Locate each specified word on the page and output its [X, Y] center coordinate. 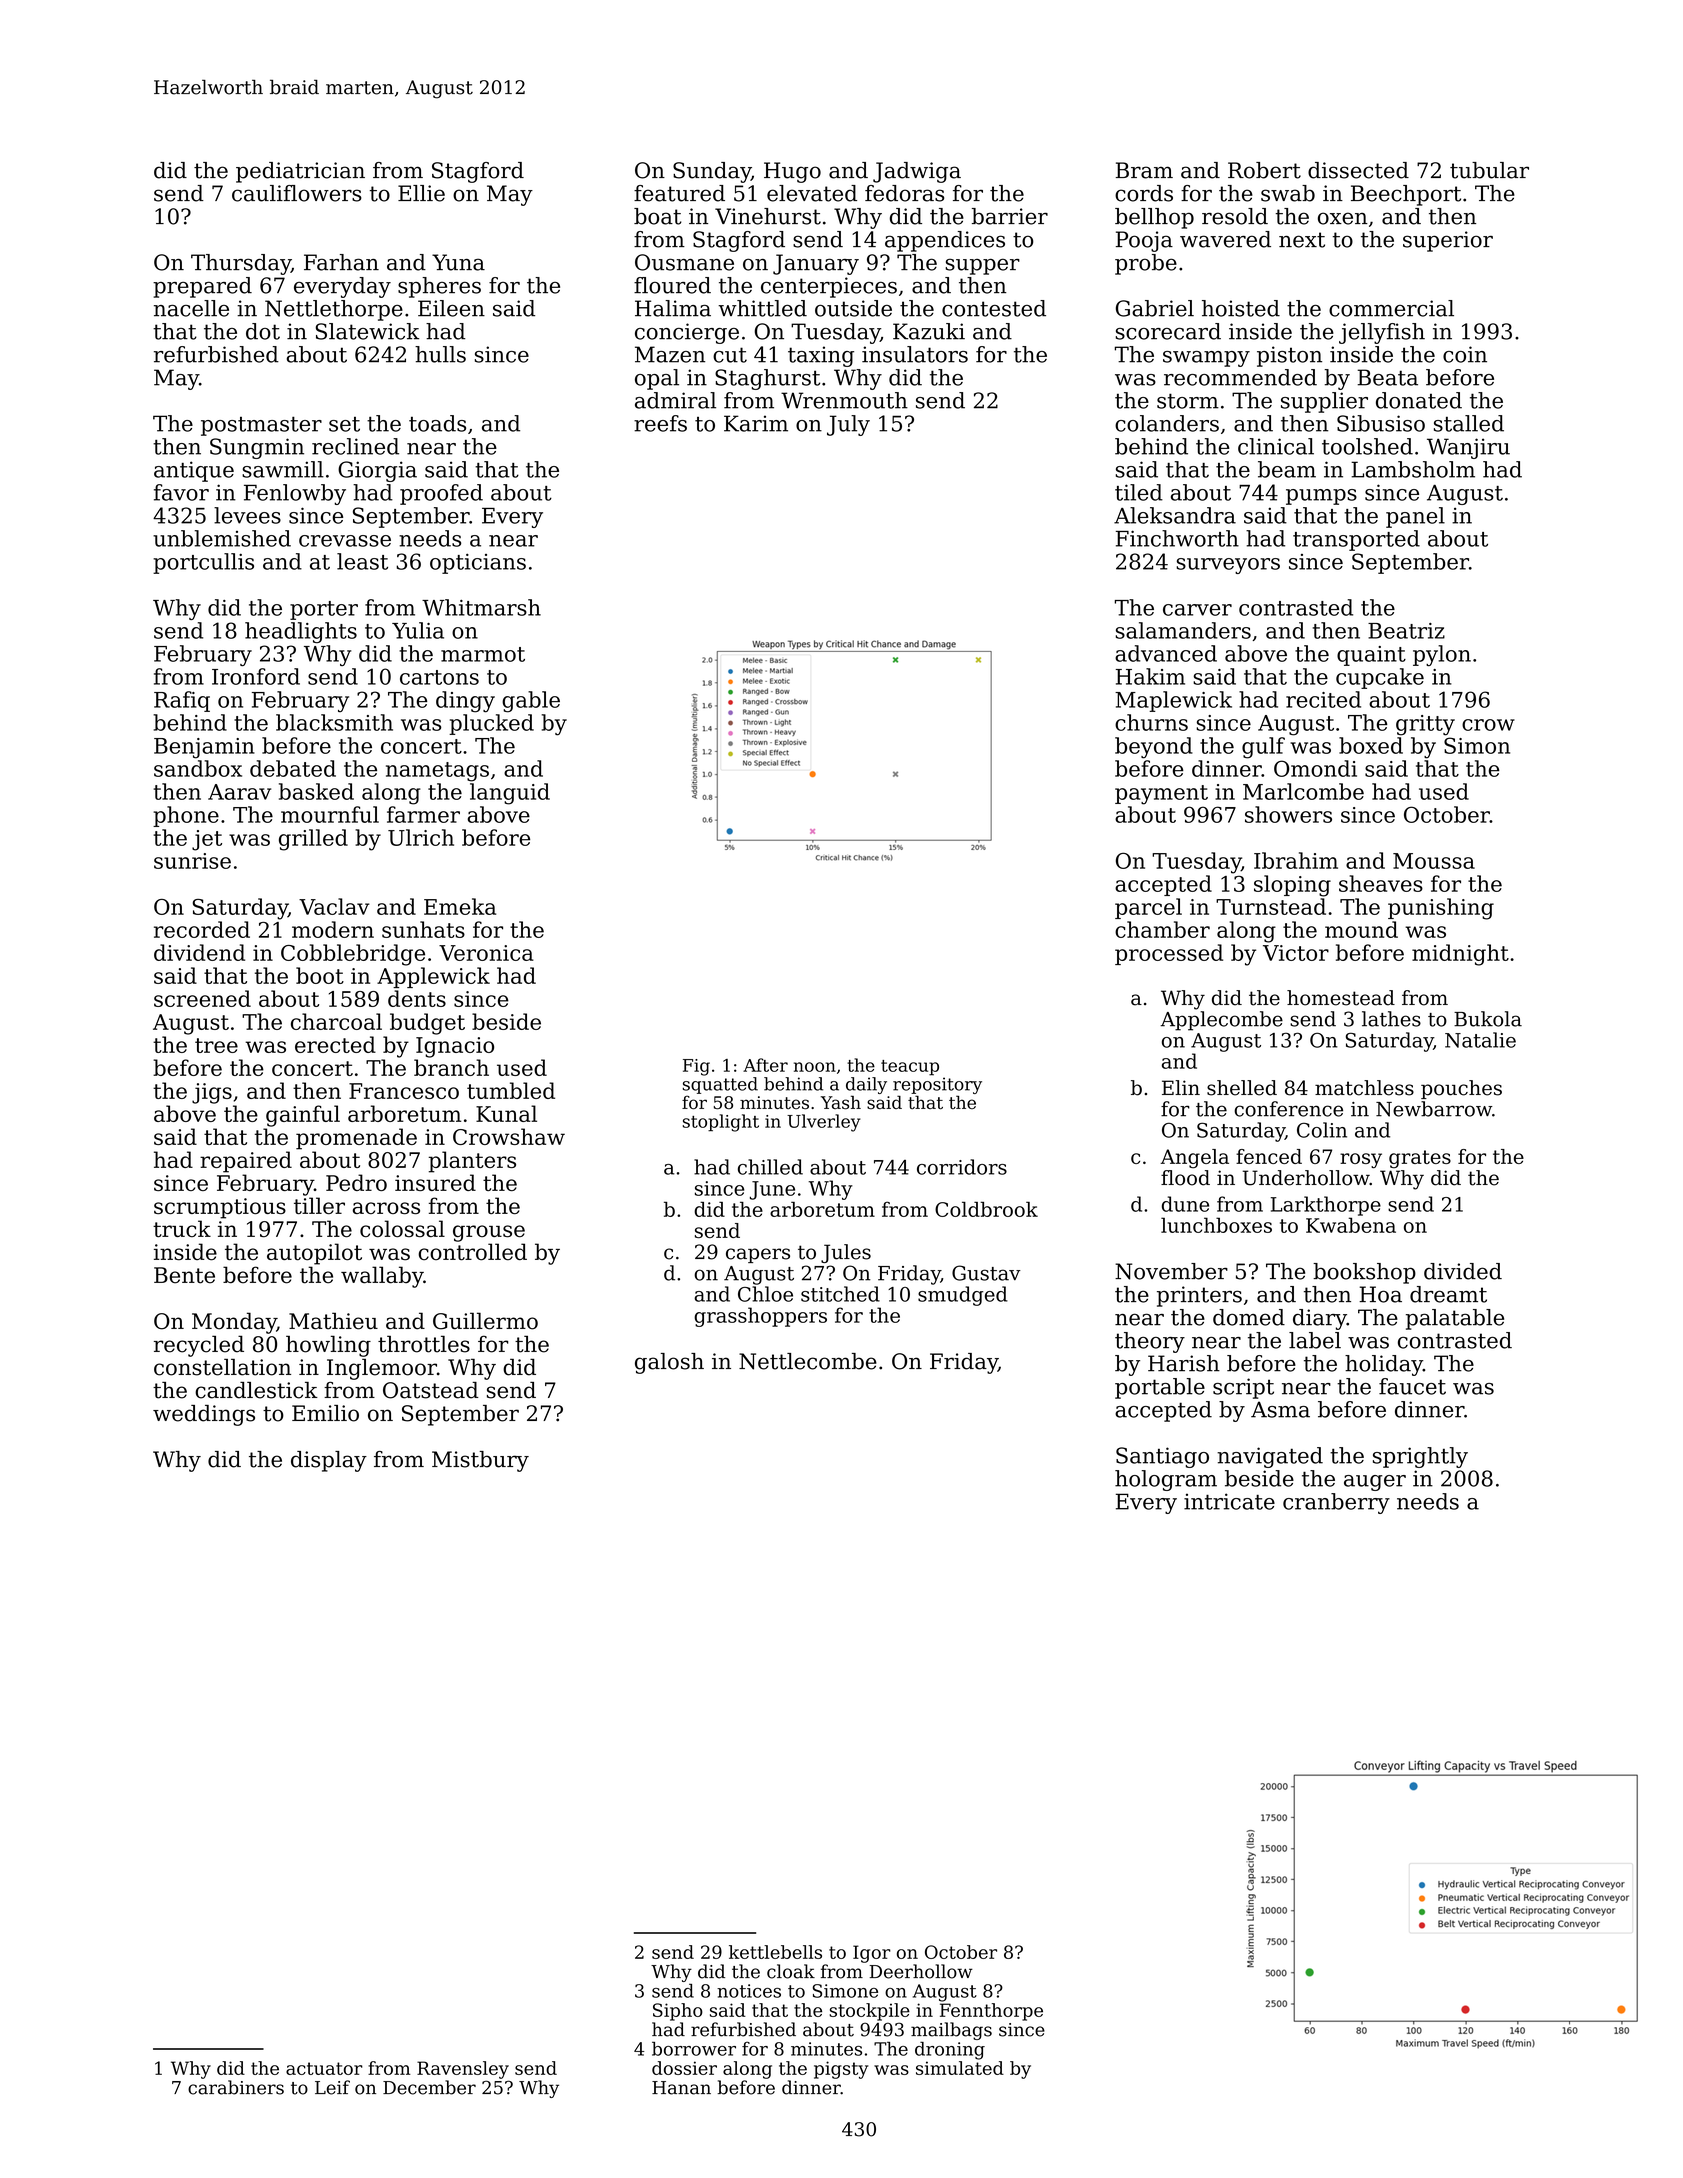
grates [1420, 1159]
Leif [332, 2087]
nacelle [191, 308]
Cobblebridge [353, 955]
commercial [1391, 308]
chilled [770, 1167]
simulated [960, 2068]
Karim [756, 423]
